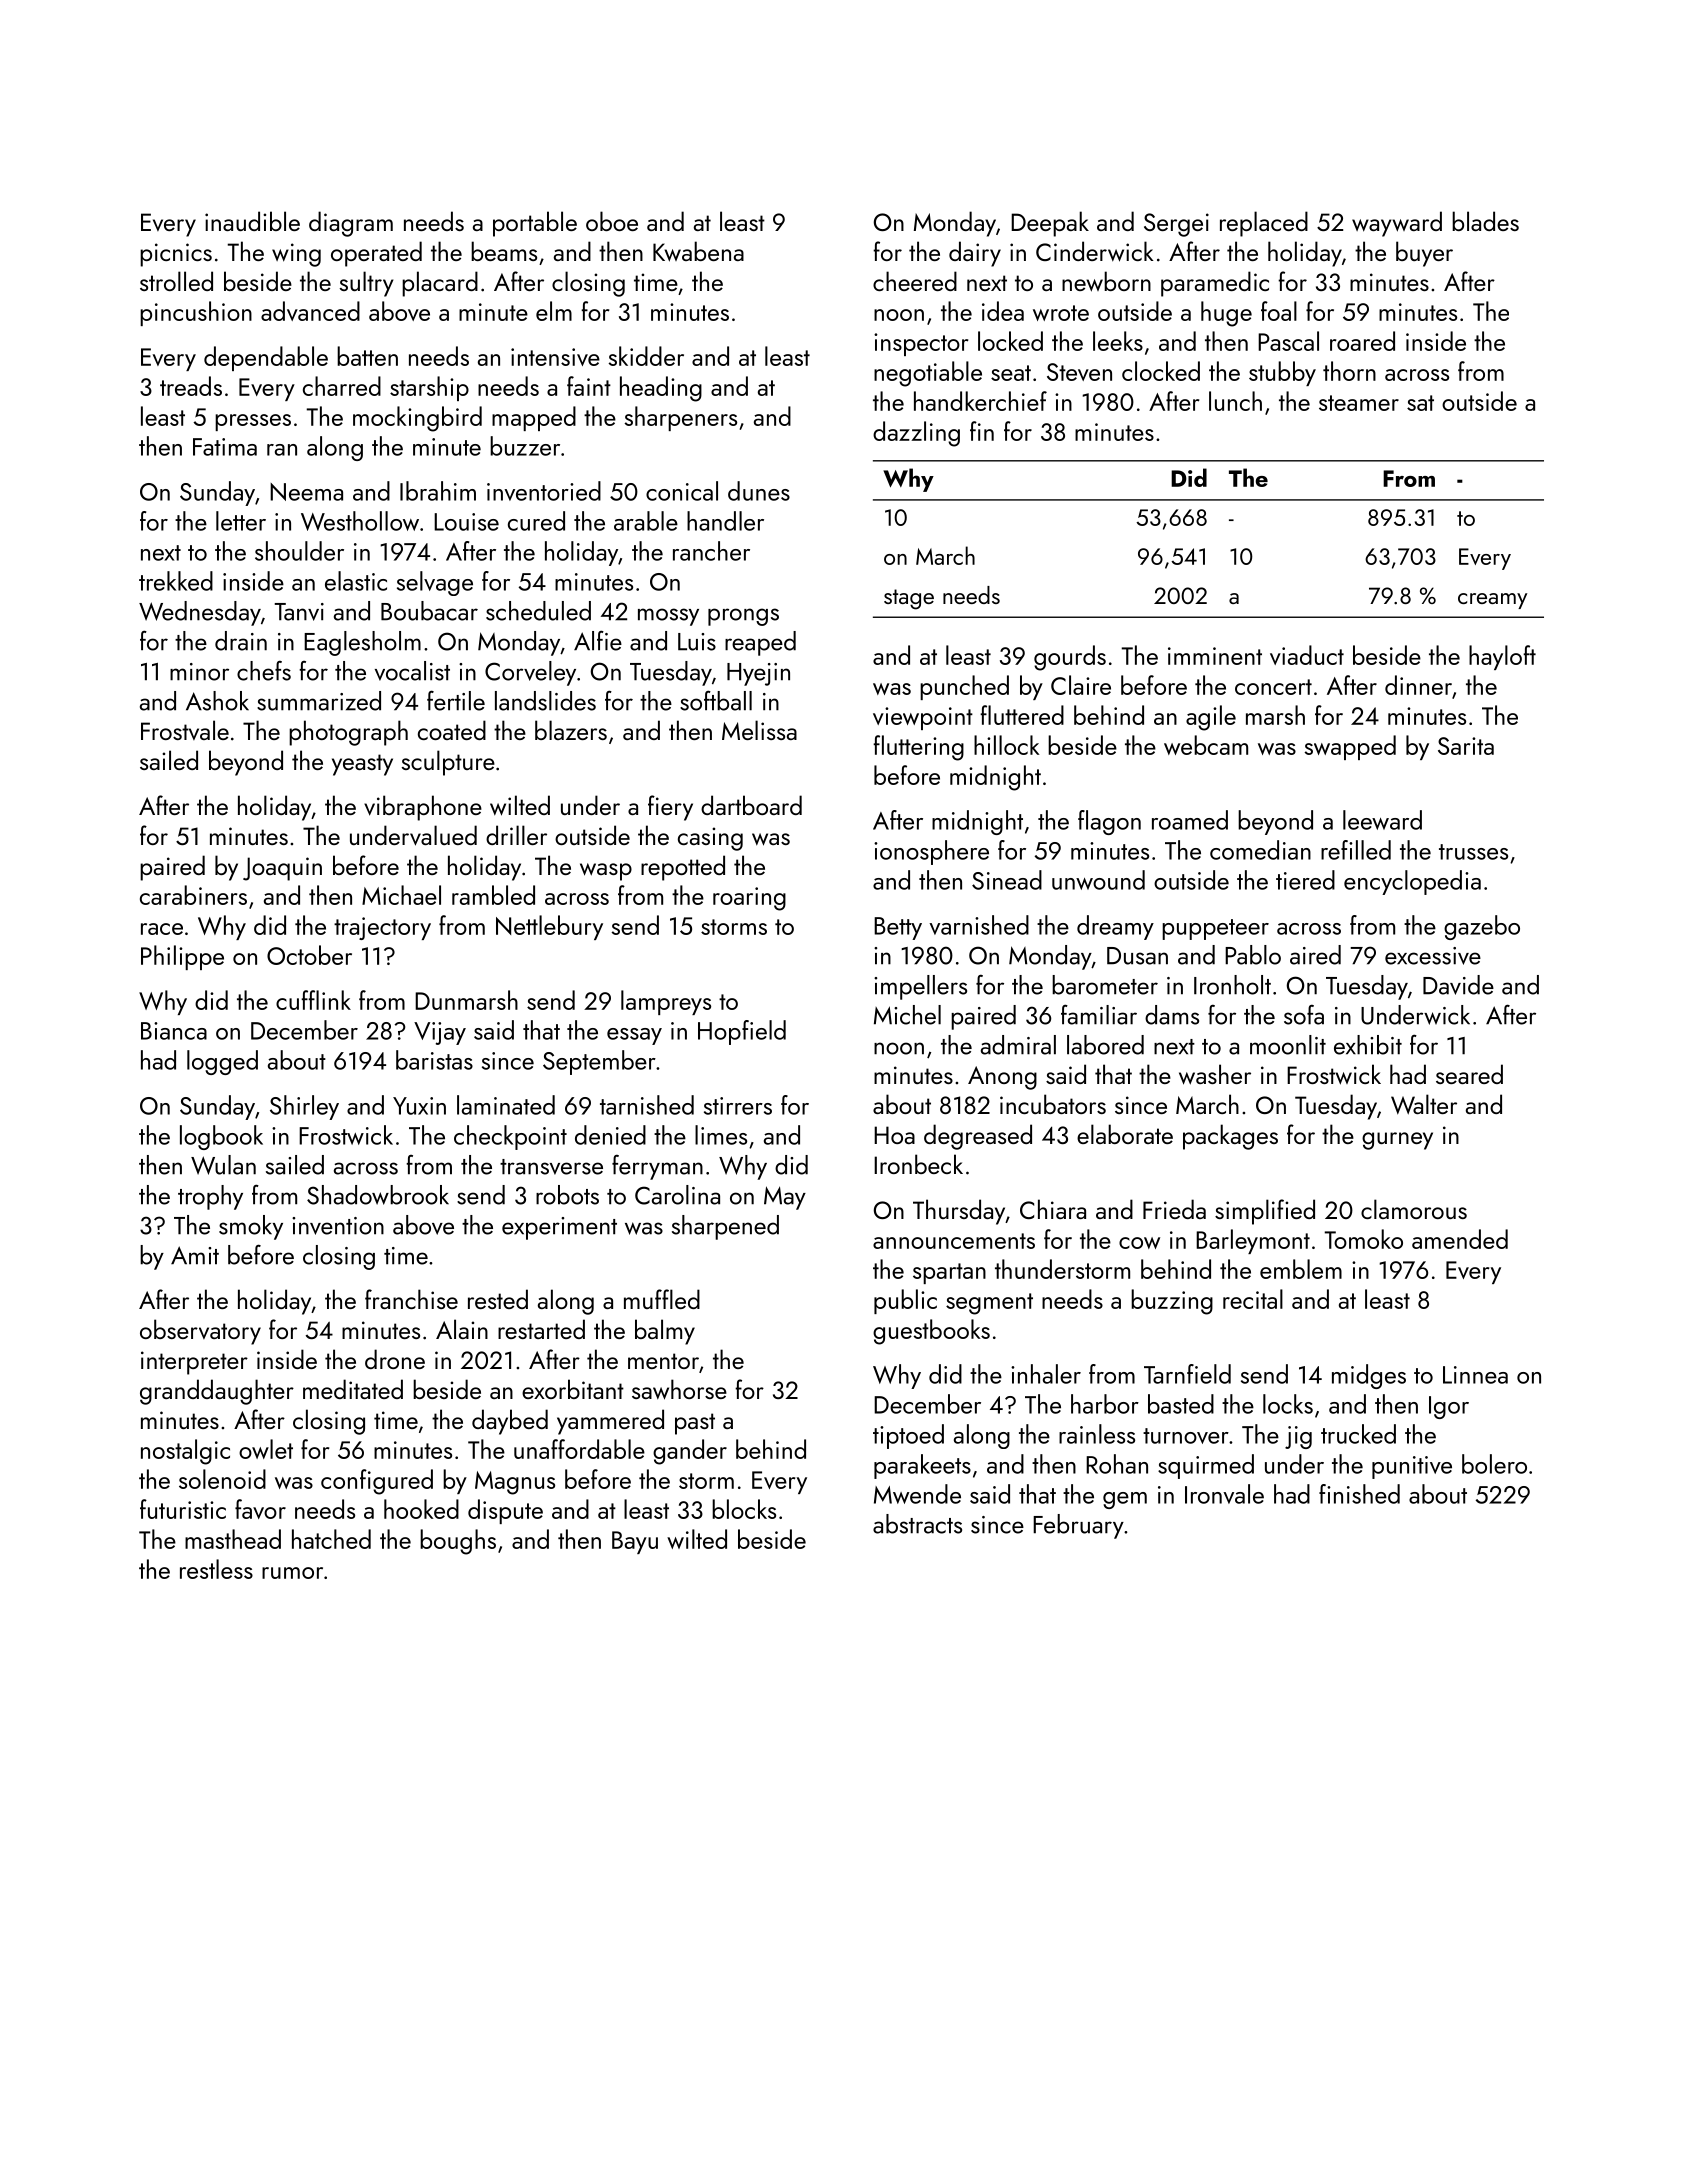 This screenshot has height=2178, width=1683. What do you see at coordinates (751, 805) in the screenshot?
I see `dartboard` at bounding box center [751, 805].
